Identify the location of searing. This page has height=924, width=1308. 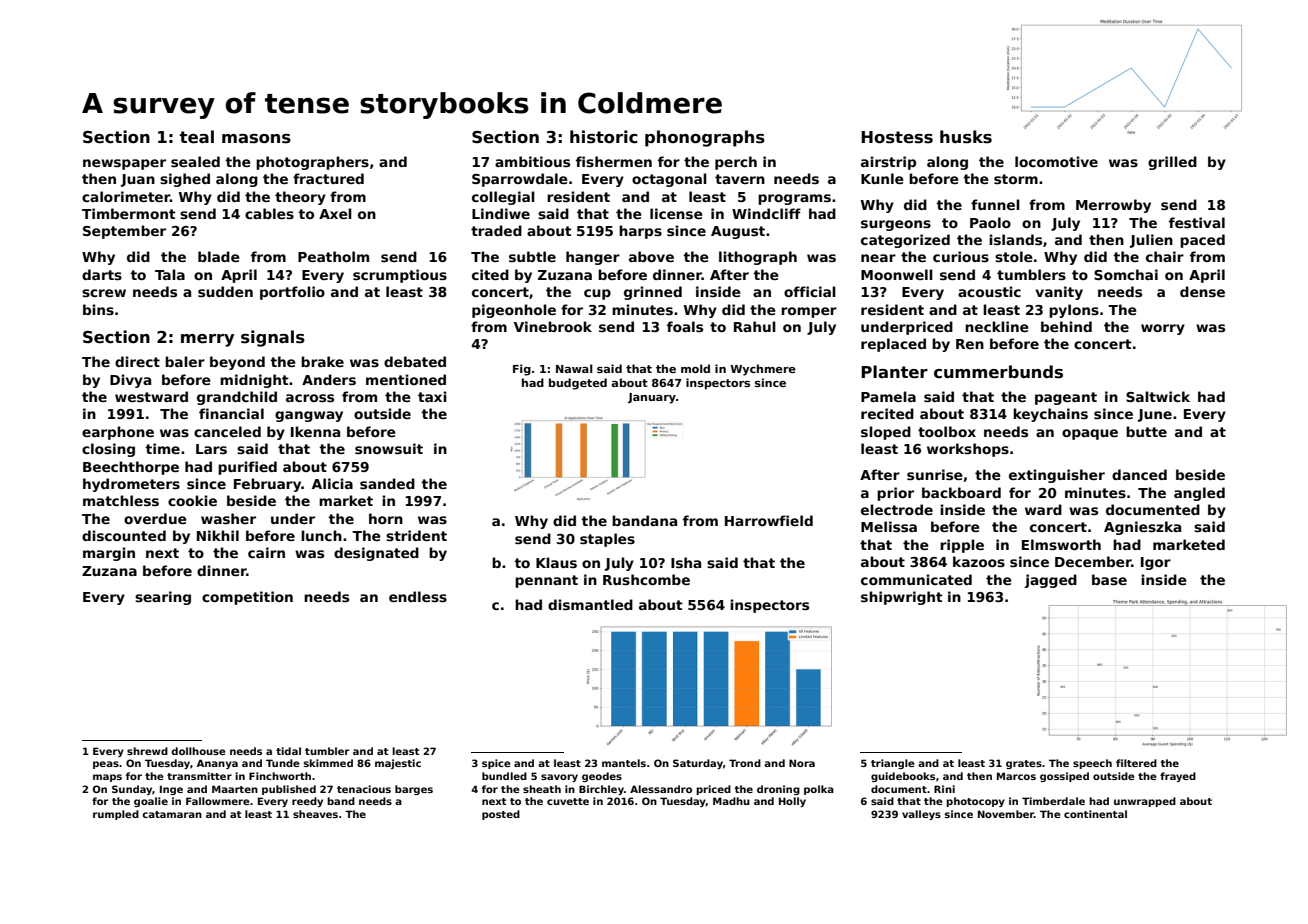
(163, 598).
